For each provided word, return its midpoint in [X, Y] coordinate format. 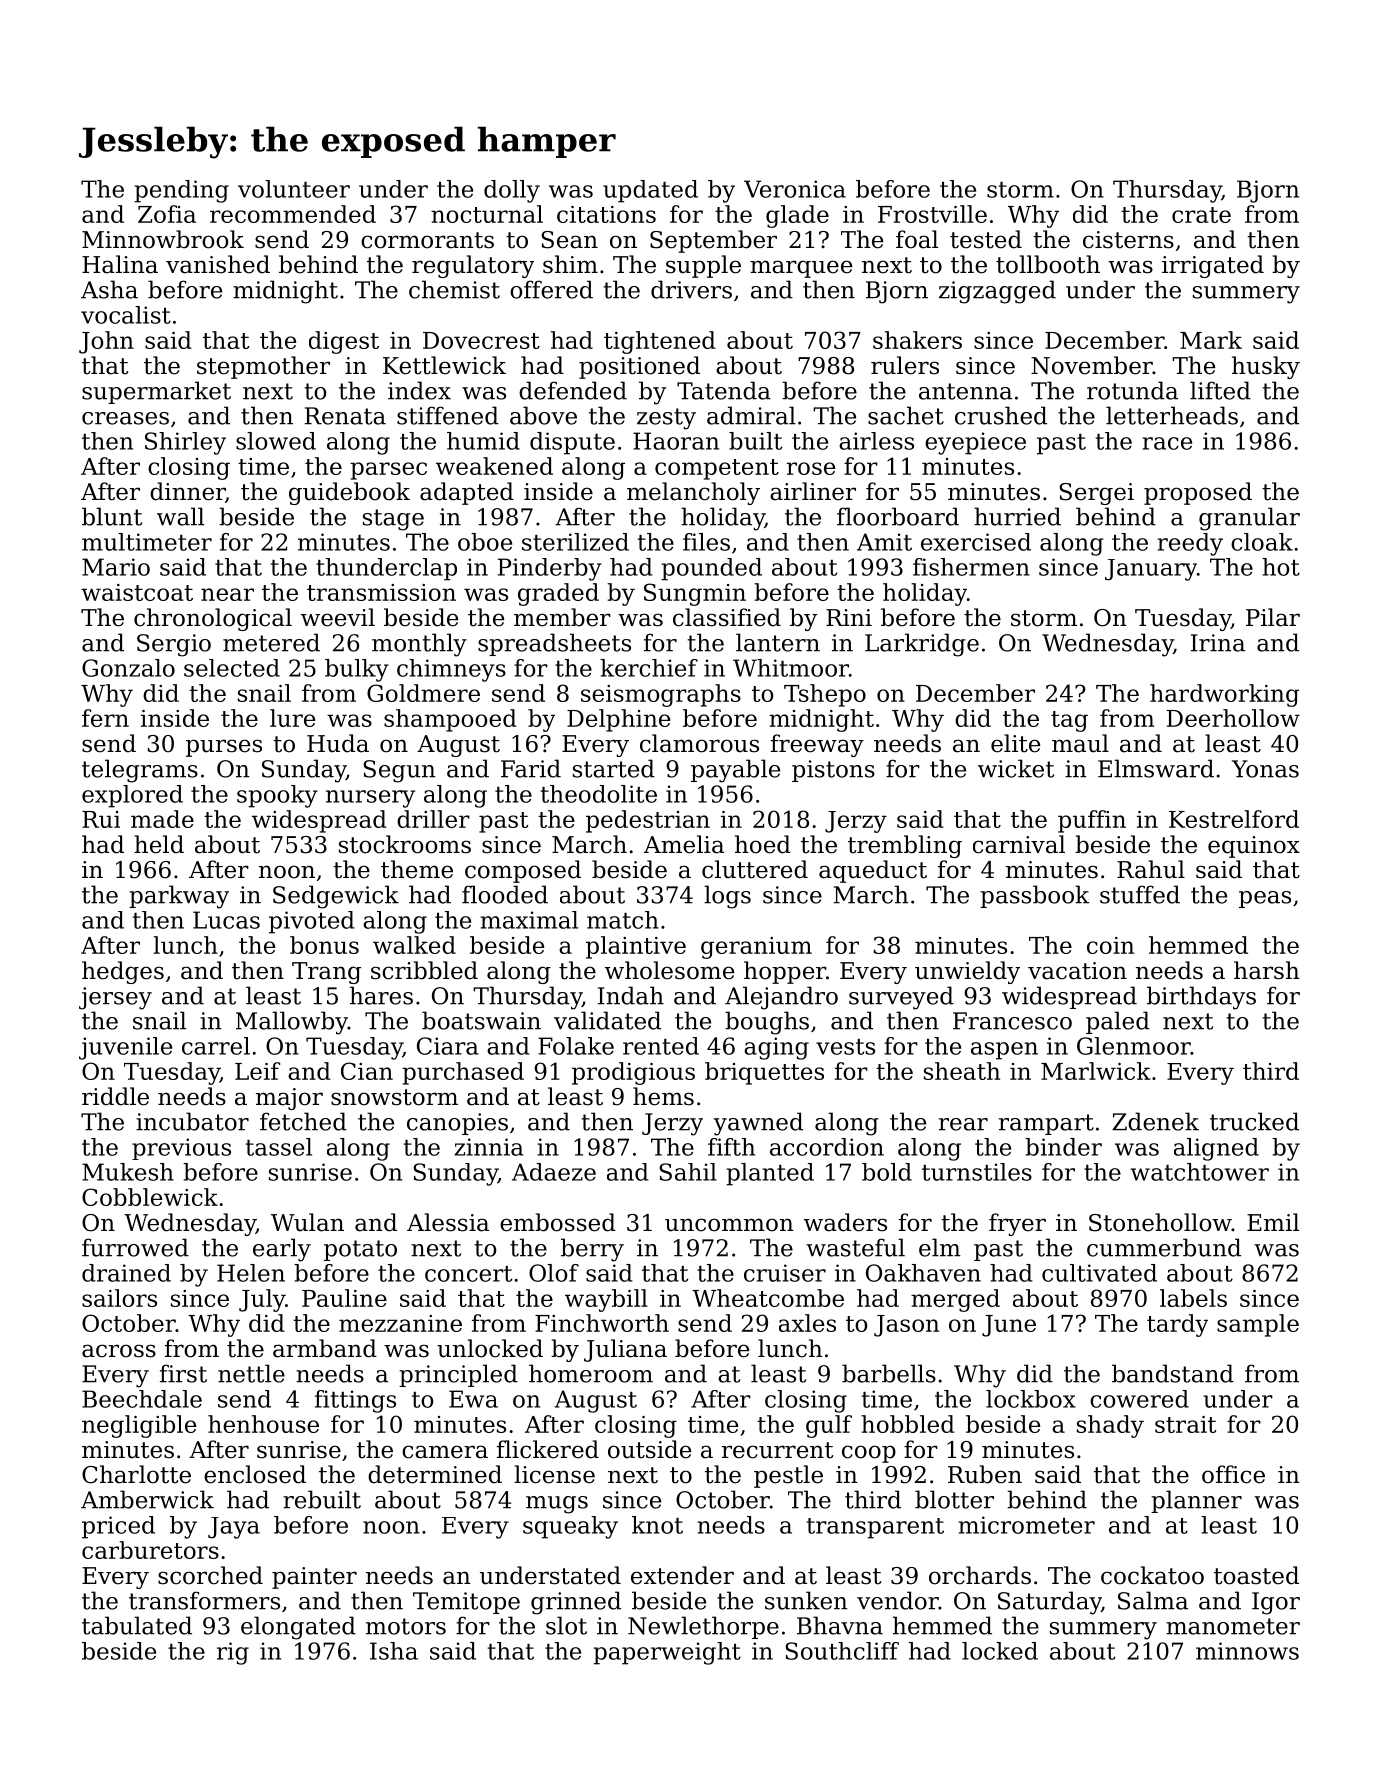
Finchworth [602, 1323]
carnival [1019, 844]
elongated [298, 1628]
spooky [277, 796]
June [1009, 1326]
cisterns [1128, 240]
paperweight [667, 1653]
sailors [119, 1298]
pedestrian [648, 821]
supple [703, 266]
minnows [1247, 1651]
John [106, 342]
